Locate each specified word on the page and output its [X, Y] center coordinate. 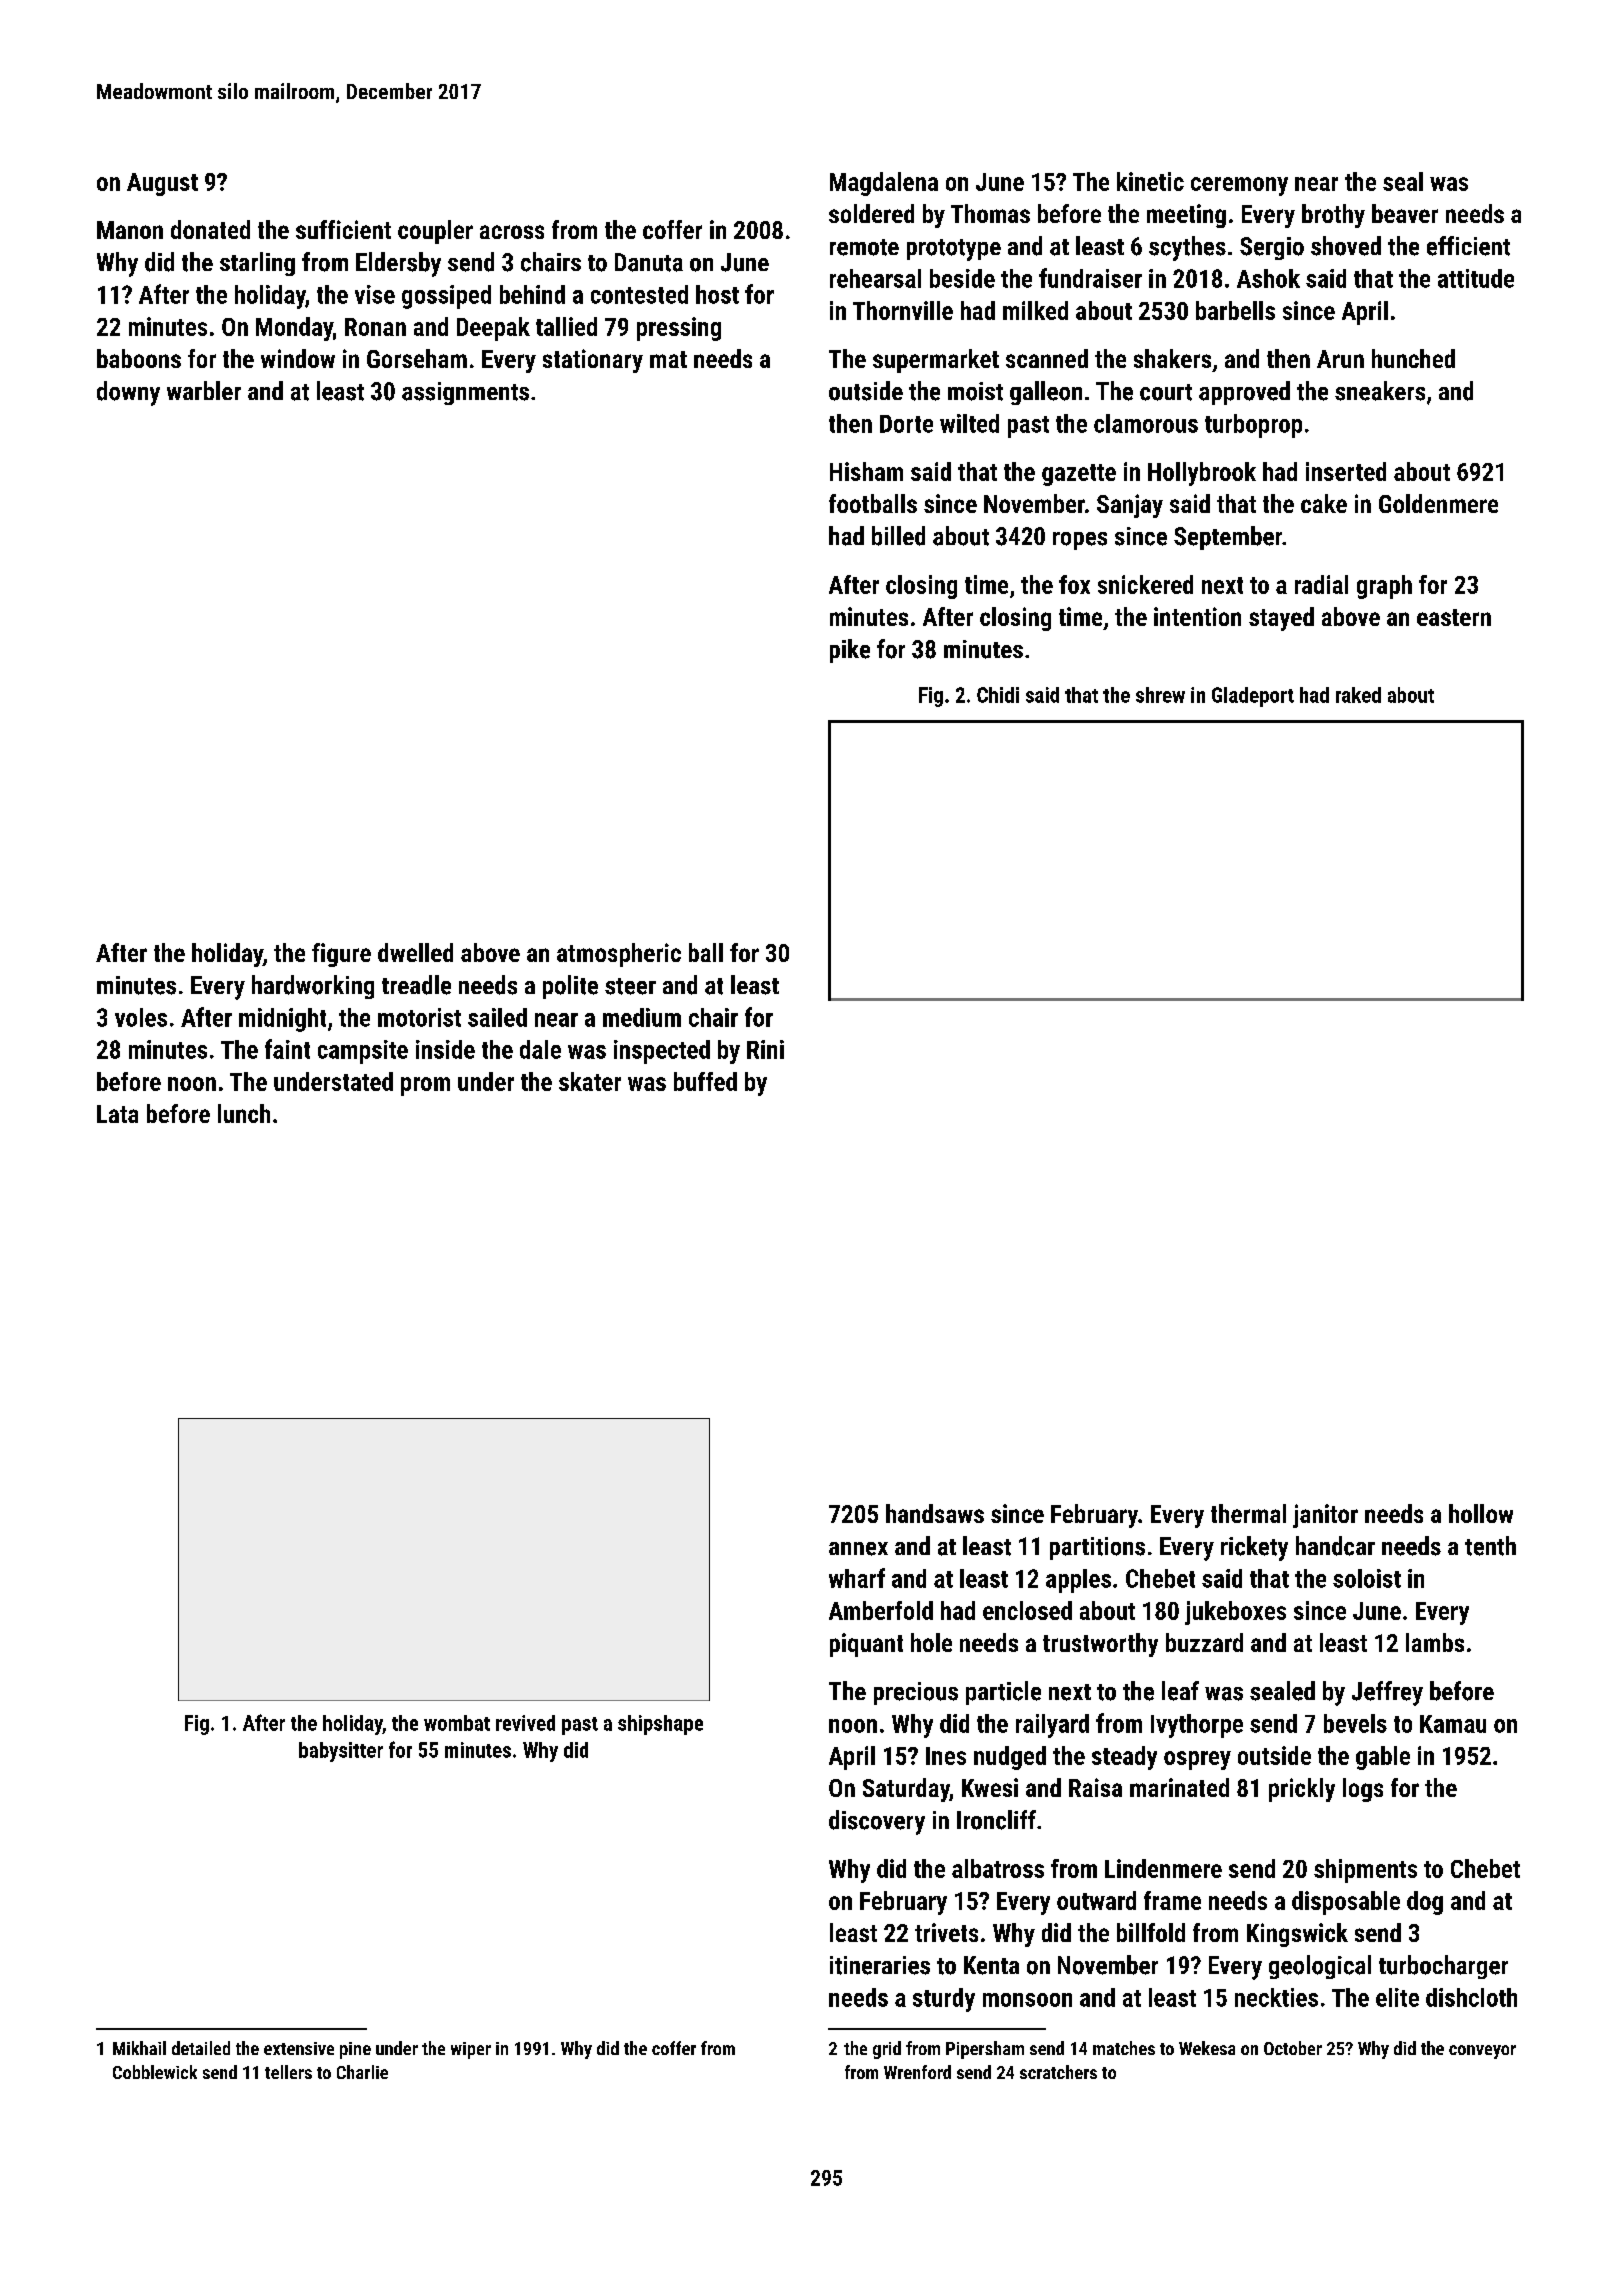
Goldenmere [1438, 503]
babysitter [341, 1752]
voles [141, 1017]
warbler [204, 390]
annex [858, 1549]
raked [1358, 695]
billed [898, 536]
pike [850, 651]
